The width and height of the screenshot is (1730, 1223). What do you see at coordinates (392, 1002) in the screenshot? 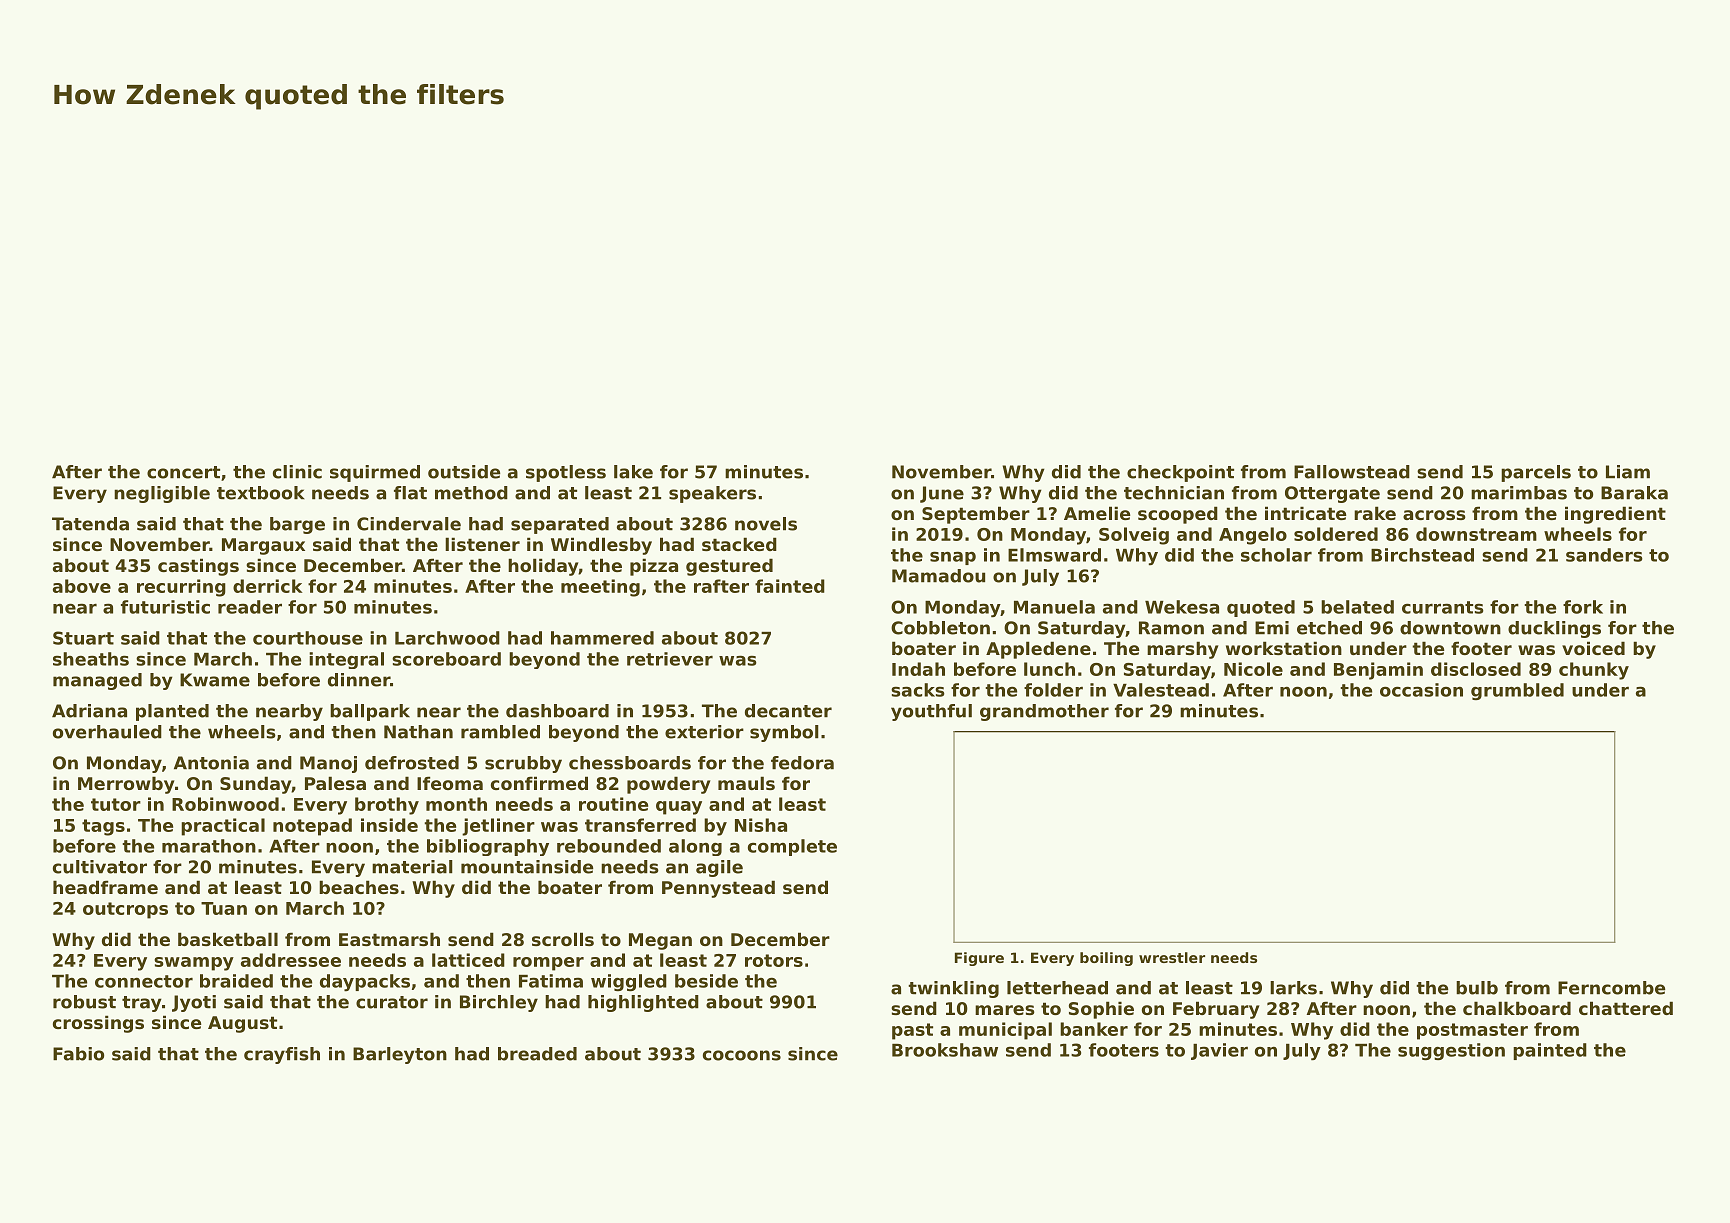
I see `curator` at bounding box center [392, 1002].
